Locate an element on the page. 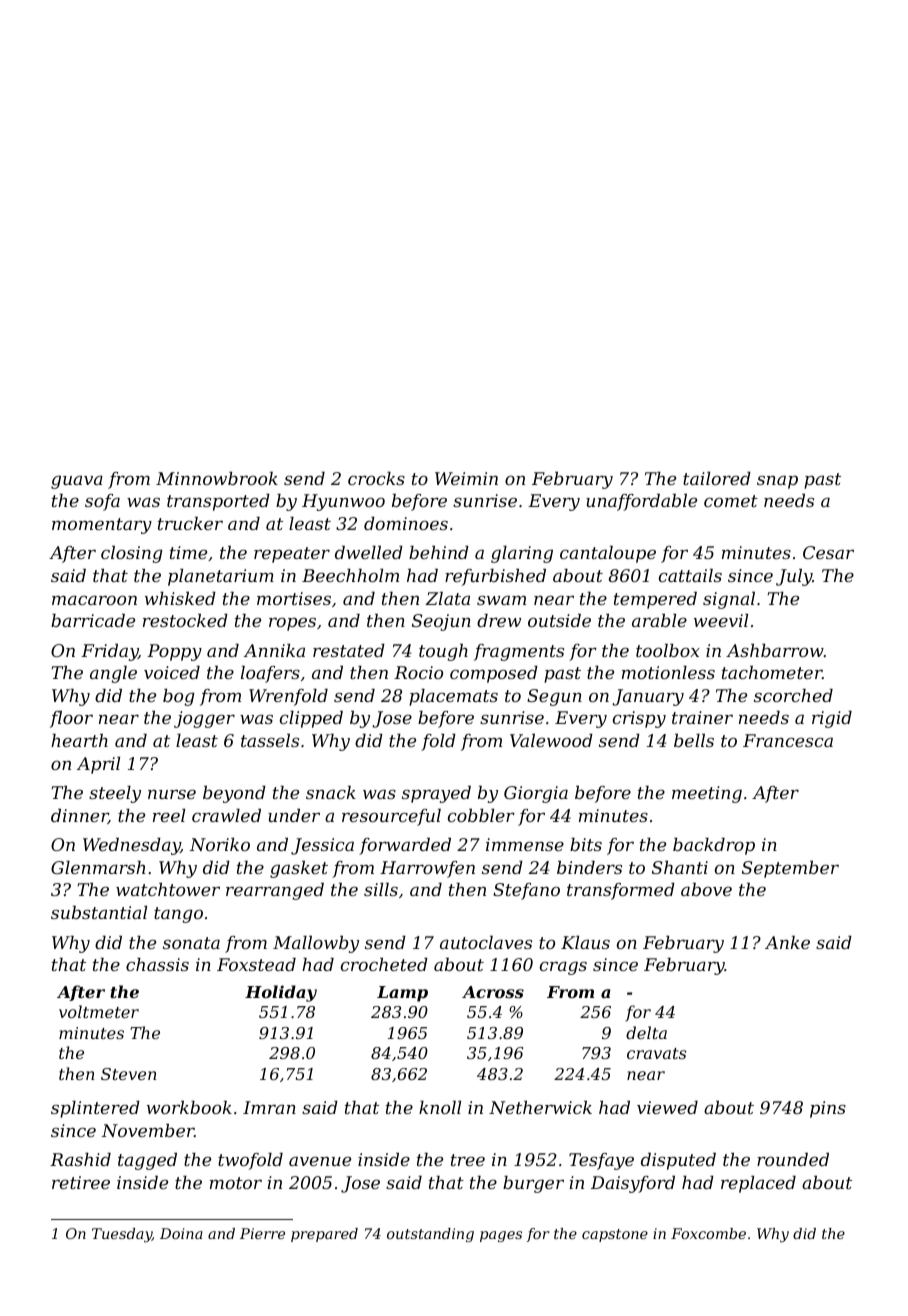  Klaus is located at coordinates (585, 942).
